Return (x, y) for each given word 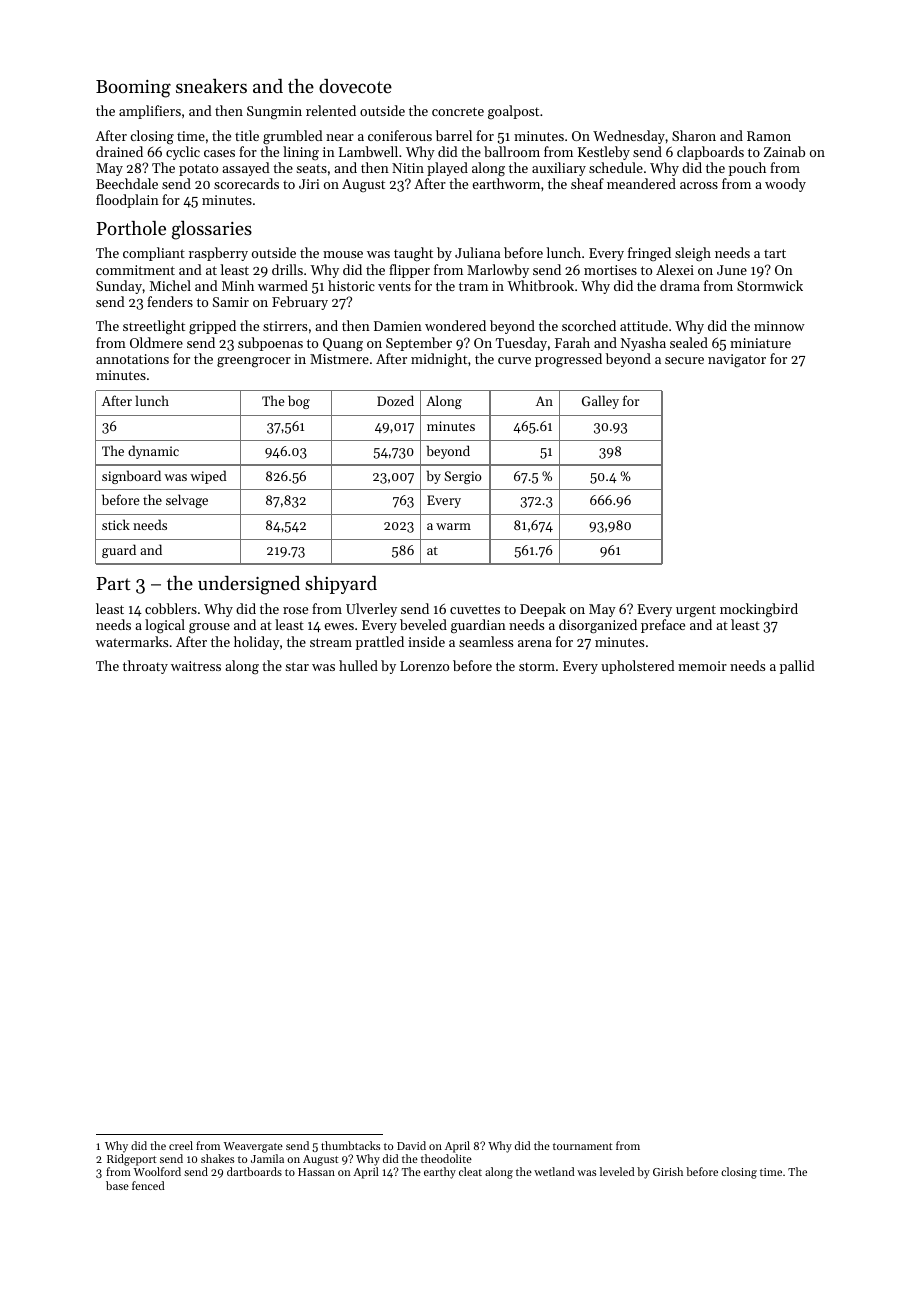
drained (119, 151)
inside (426, 641)
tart (775, 253)
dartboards (254, 1171)
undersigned (249, 585)
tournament (583, 1146)
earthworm (506, 183)
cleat (470, 1171)
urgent (696, 611)
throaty (145, 667)
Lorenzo (424, 666)
